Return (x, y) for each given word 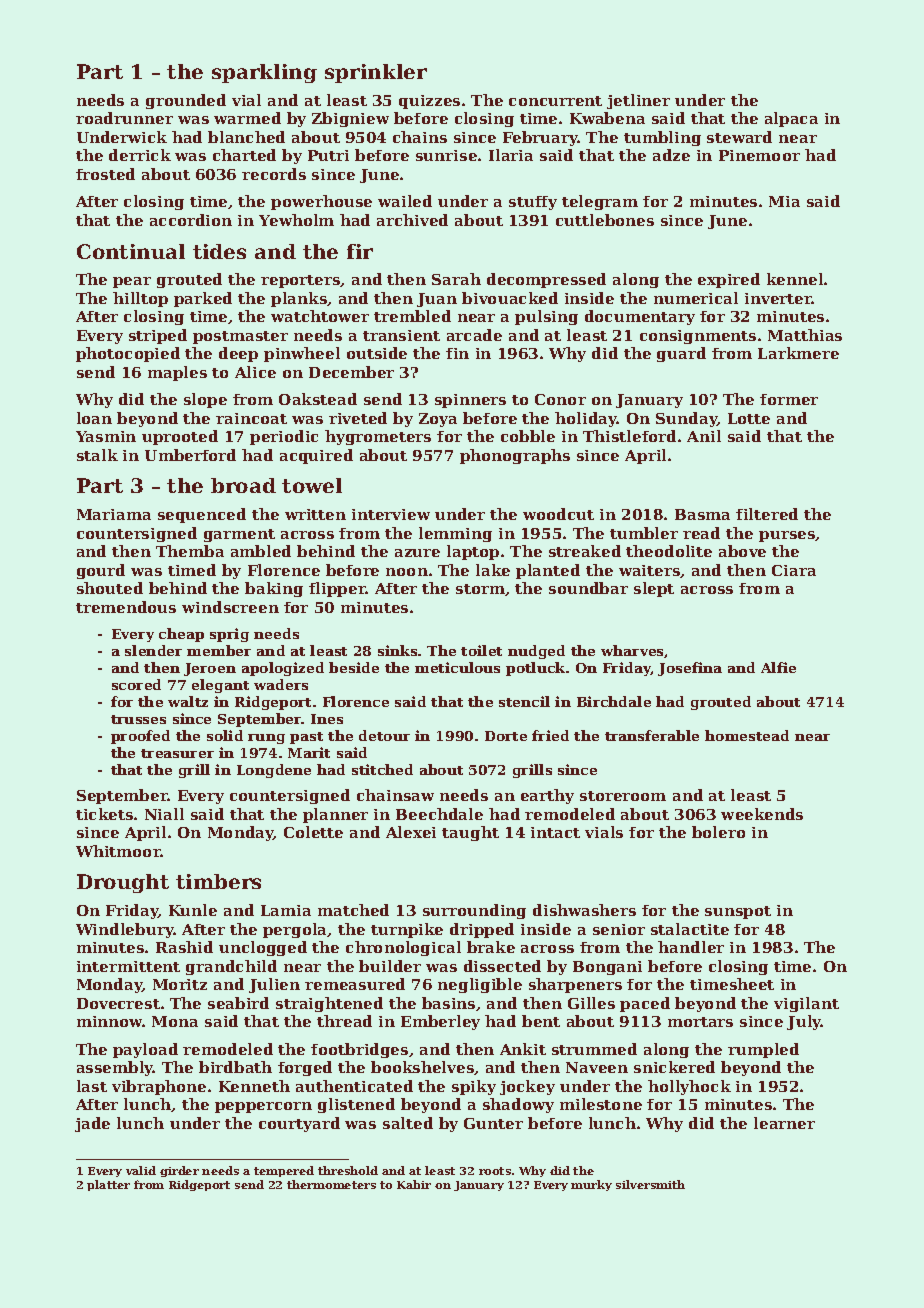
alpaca (791, 119)
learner (784, 1123)
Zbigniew (350, 119)
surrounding (474, 911)
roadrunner (124, 118)
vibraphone (159, 1087)
